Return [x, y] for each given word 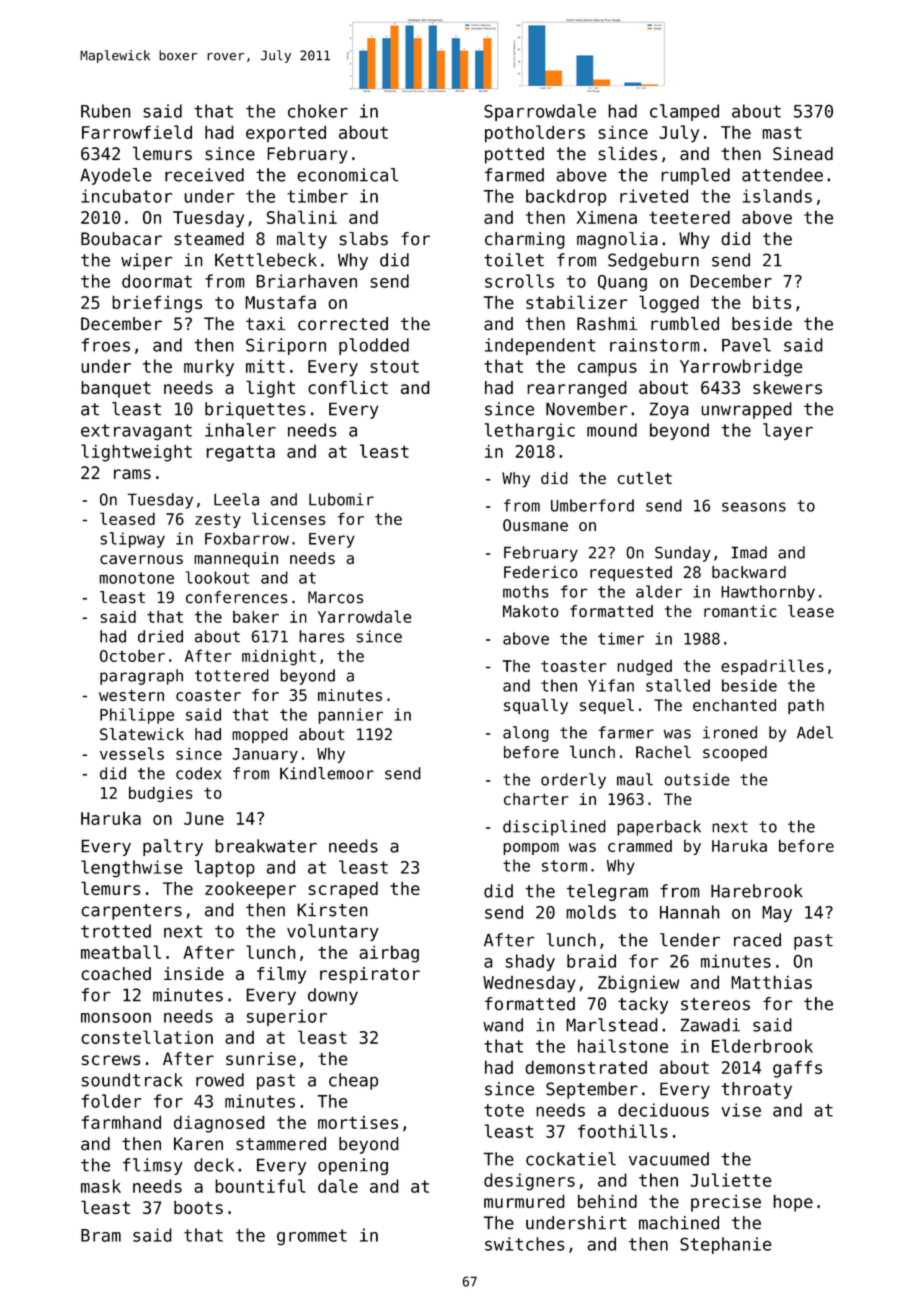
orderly [573, 781]
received [204, 175]
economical [348, 175]
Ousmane [535, 525]
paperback [659, 828]
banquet [116, 389]
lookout [217, 577]
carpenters [131, 912]
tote [504, 1110]
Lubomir [341, 499]
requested [631, 573]
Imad [749, 552]
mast [782, 132]
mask [101, 1186]
